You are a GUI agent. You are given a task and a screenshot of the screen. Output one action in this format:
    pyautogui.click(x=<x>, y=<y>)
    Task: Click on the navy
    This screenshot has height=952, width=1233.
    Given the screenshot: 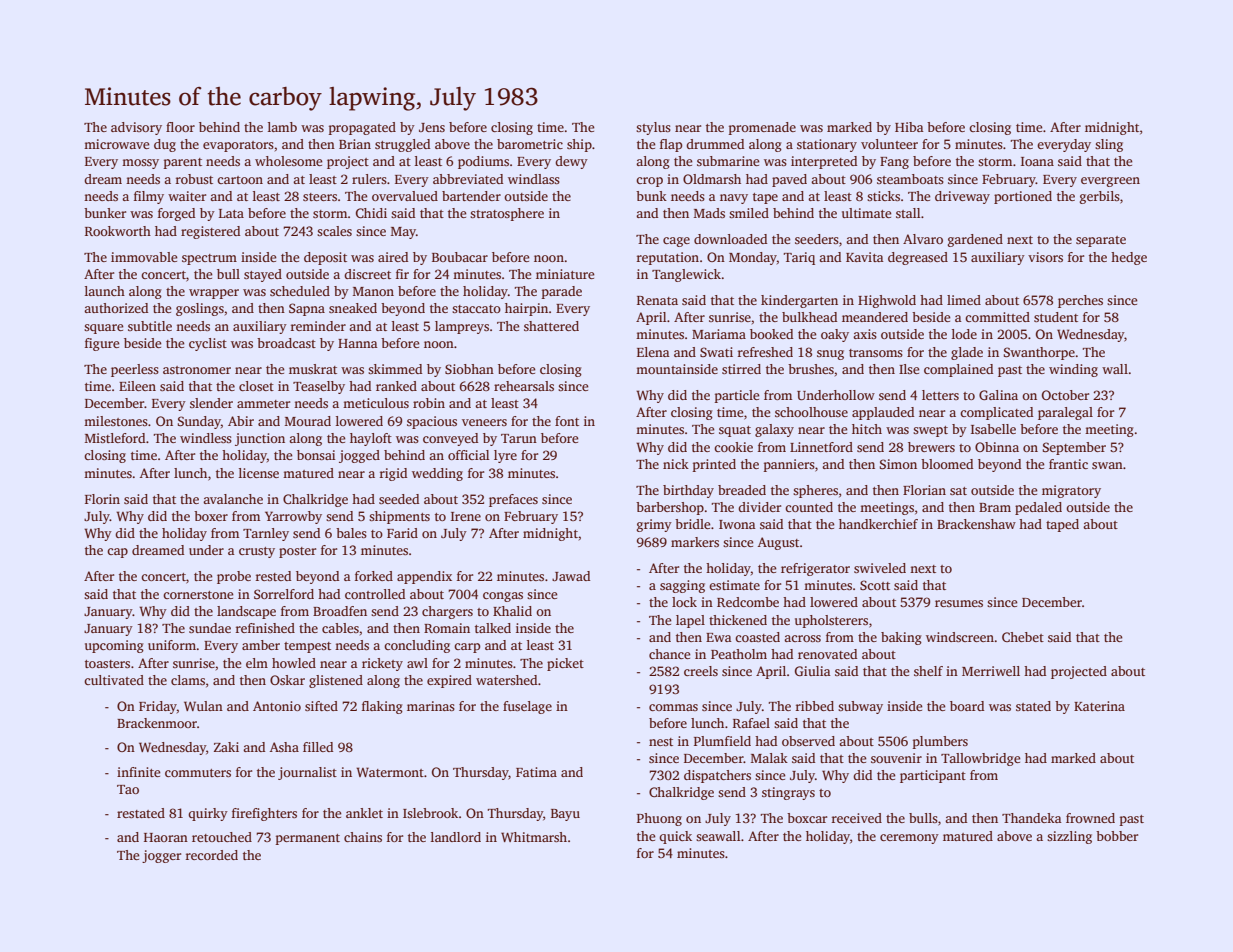 What is the action you would take?
    pyautogui.click(x=734, y=199)
